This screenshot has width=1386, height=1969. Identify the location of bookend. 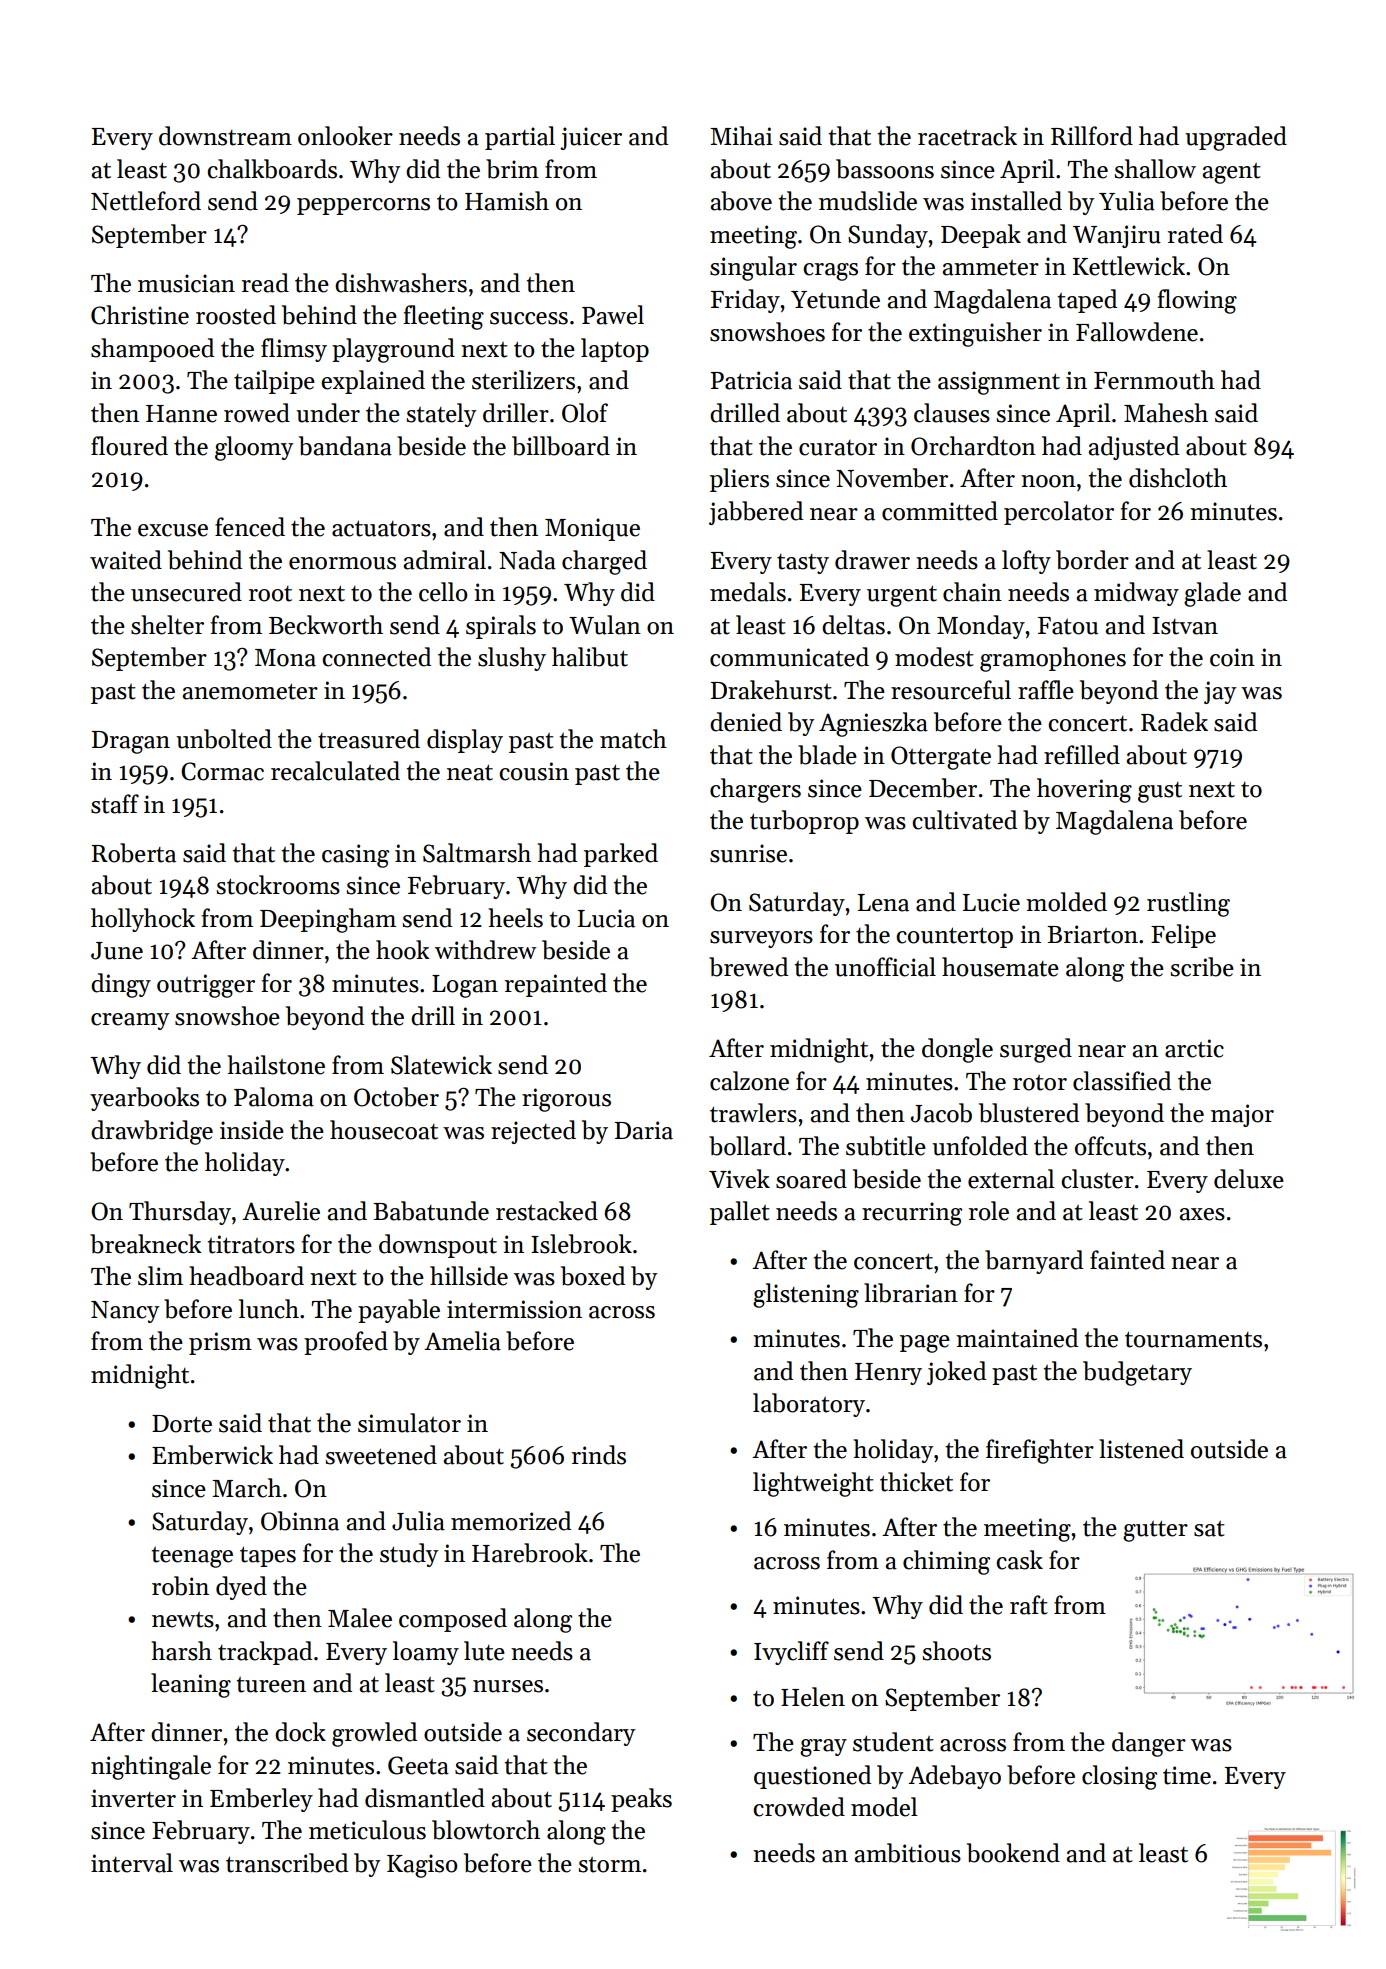
(1013, 1853).
